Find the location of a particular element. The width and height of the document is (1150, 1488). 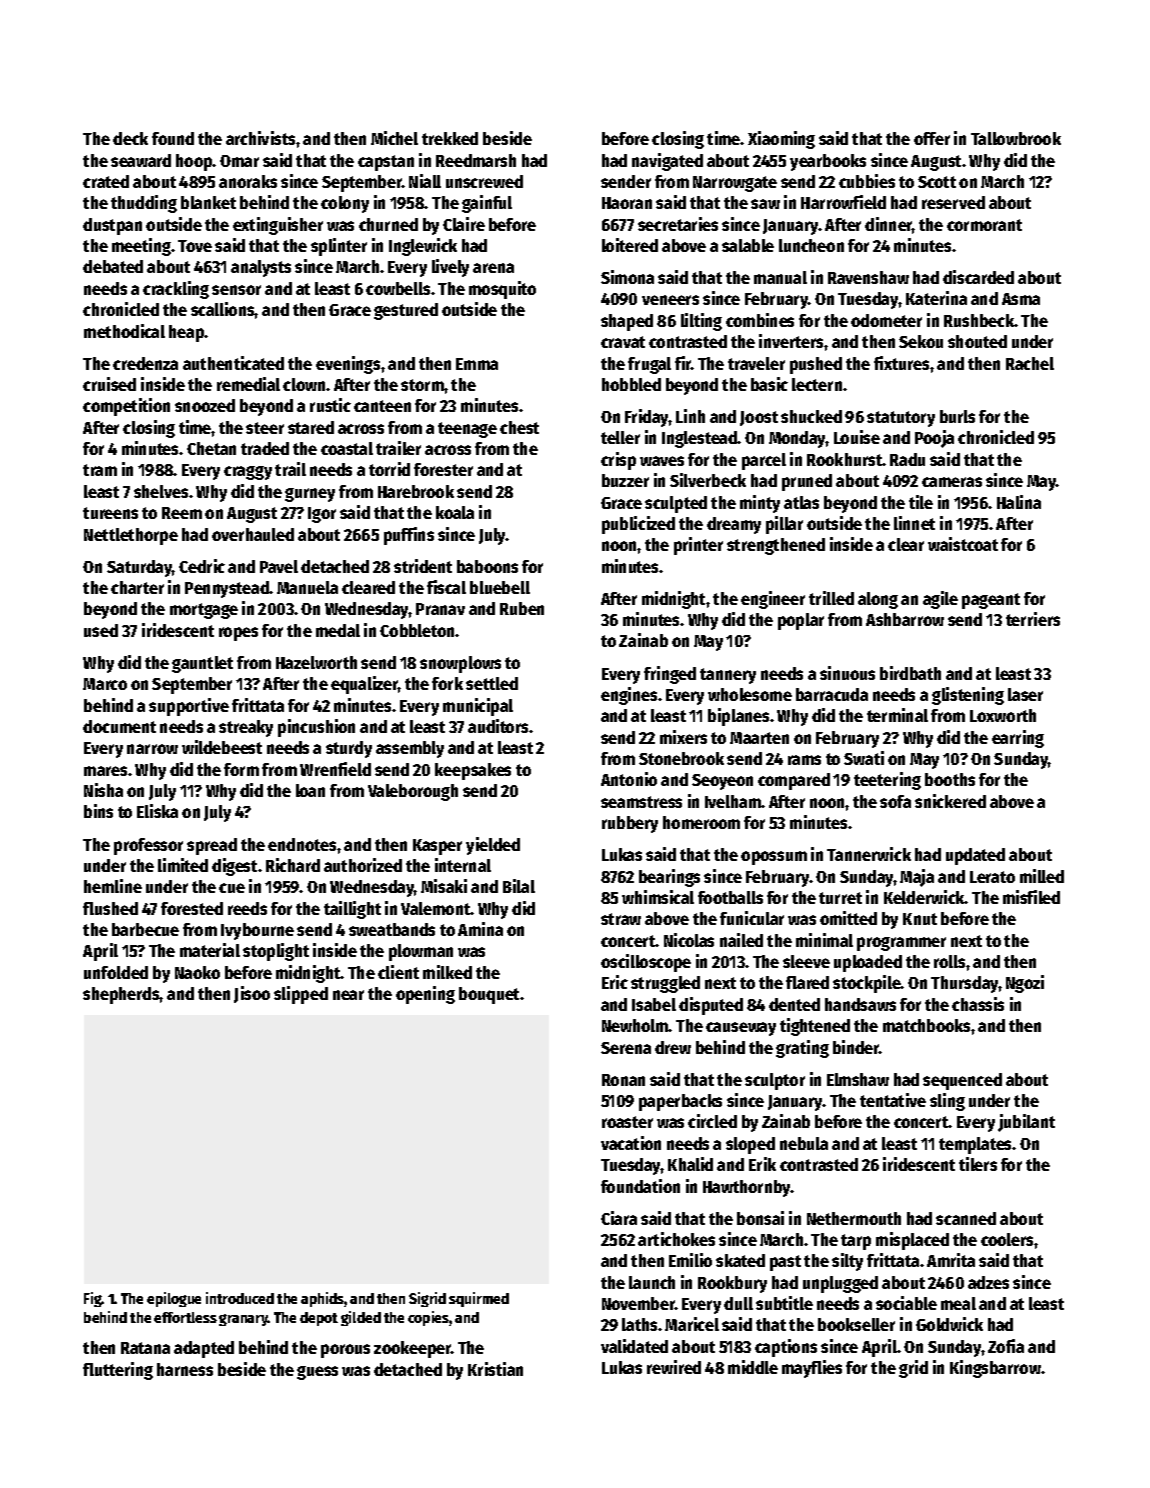

trekked is located at coordinates (450, 138).
